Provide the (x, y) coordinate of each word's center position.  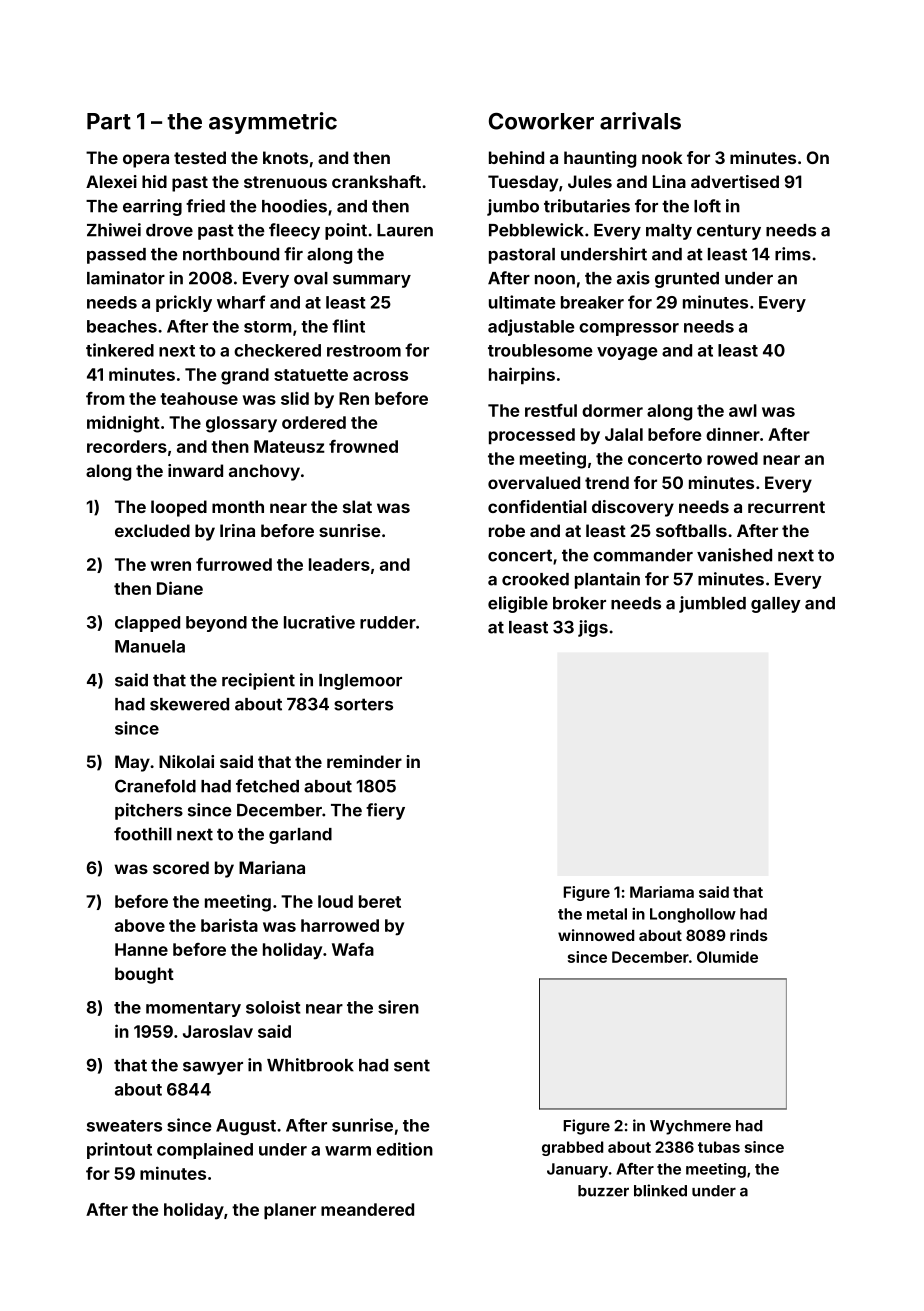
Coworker (541, 121)
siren (398, 1007)
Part (109, 121)
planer (290, 1211)
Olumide (727, 957)
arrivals (640, 121)
